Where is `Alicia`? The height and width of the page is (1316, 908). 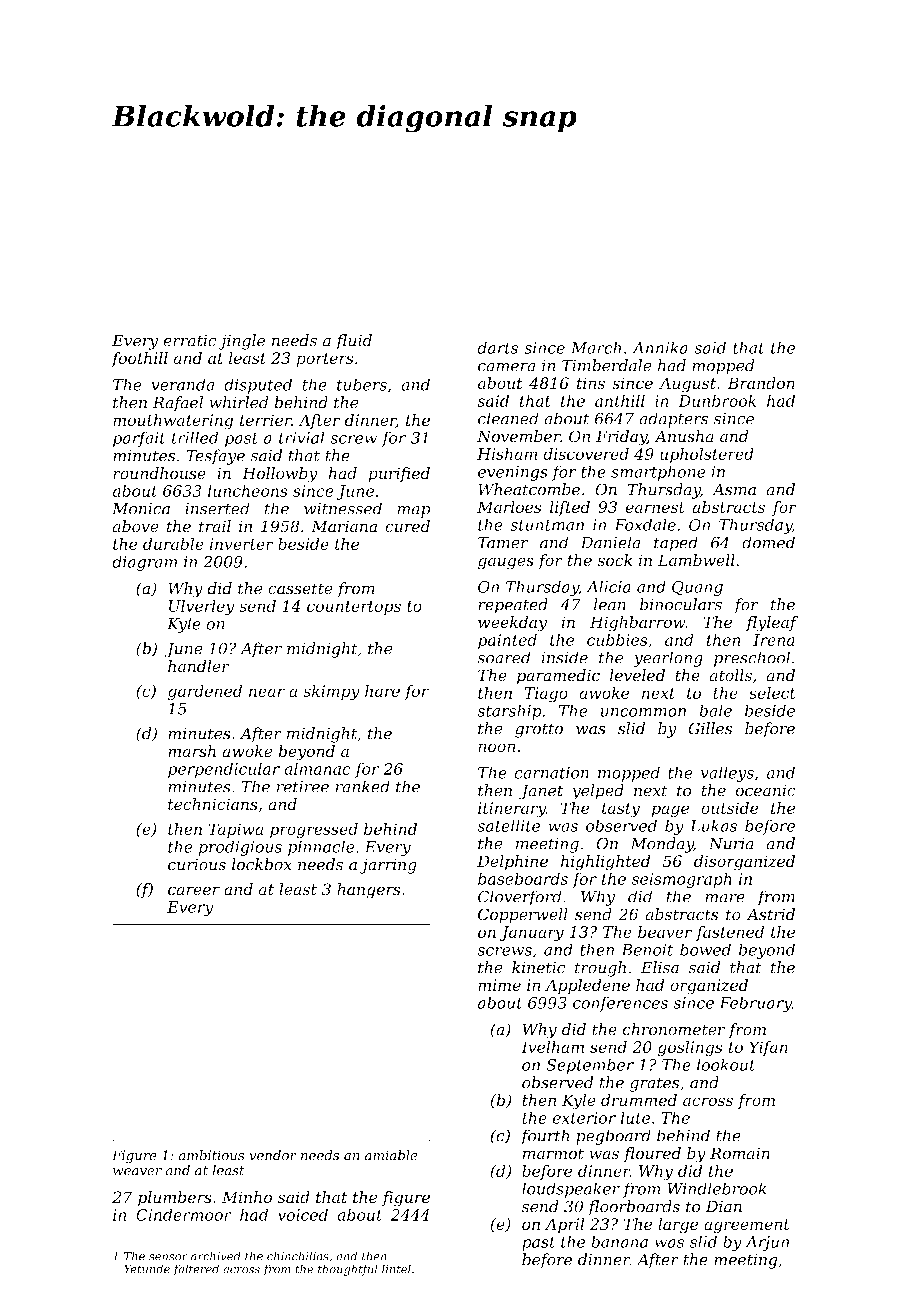
Alicia is located at coordinates (608, 586).
